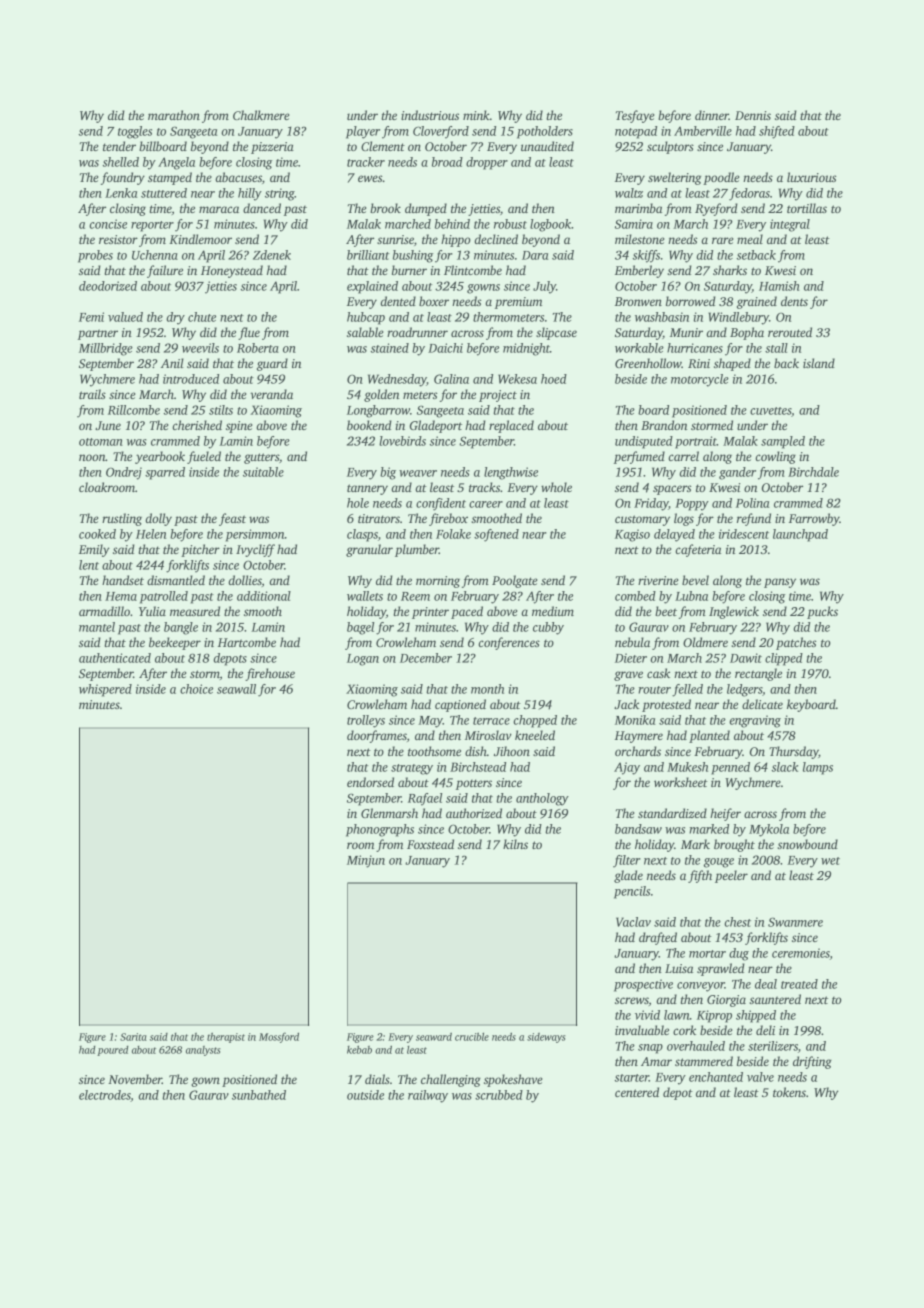 This document has height=1308, width=924. What do you see at coordinates (119, 146) in the document?
I see `tender` at bounding box center [119, 146].
